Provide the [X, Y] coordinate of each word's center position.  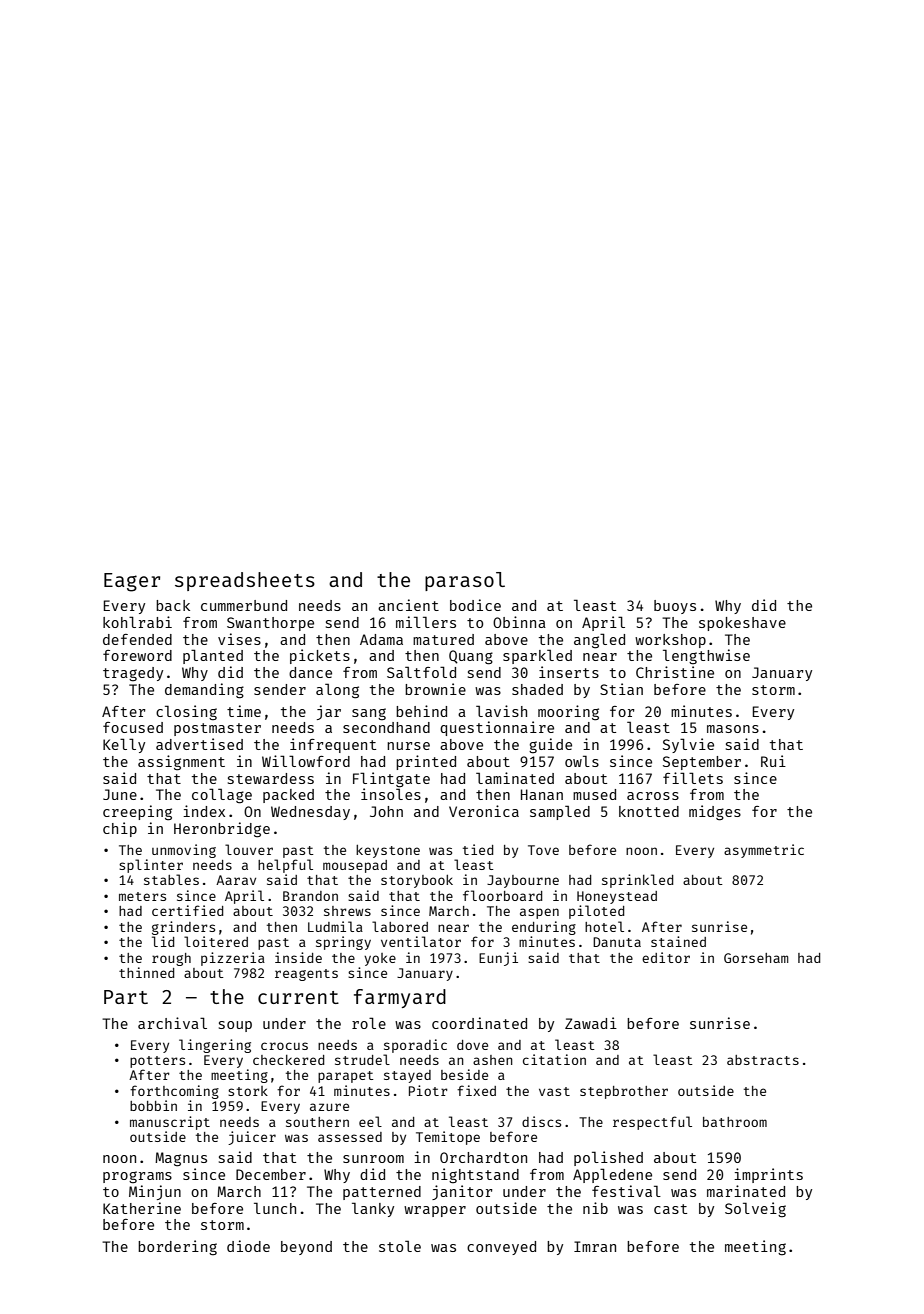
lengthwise [706, 657]
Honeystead [617, 897]
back [173, 605]
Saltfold [421, 672]
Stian [621, 689]
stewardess [271, 778]
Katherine [142, 1208]
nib [595, 1208]
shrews [347, 911]
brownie [435, 689]
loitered [216, 941]
